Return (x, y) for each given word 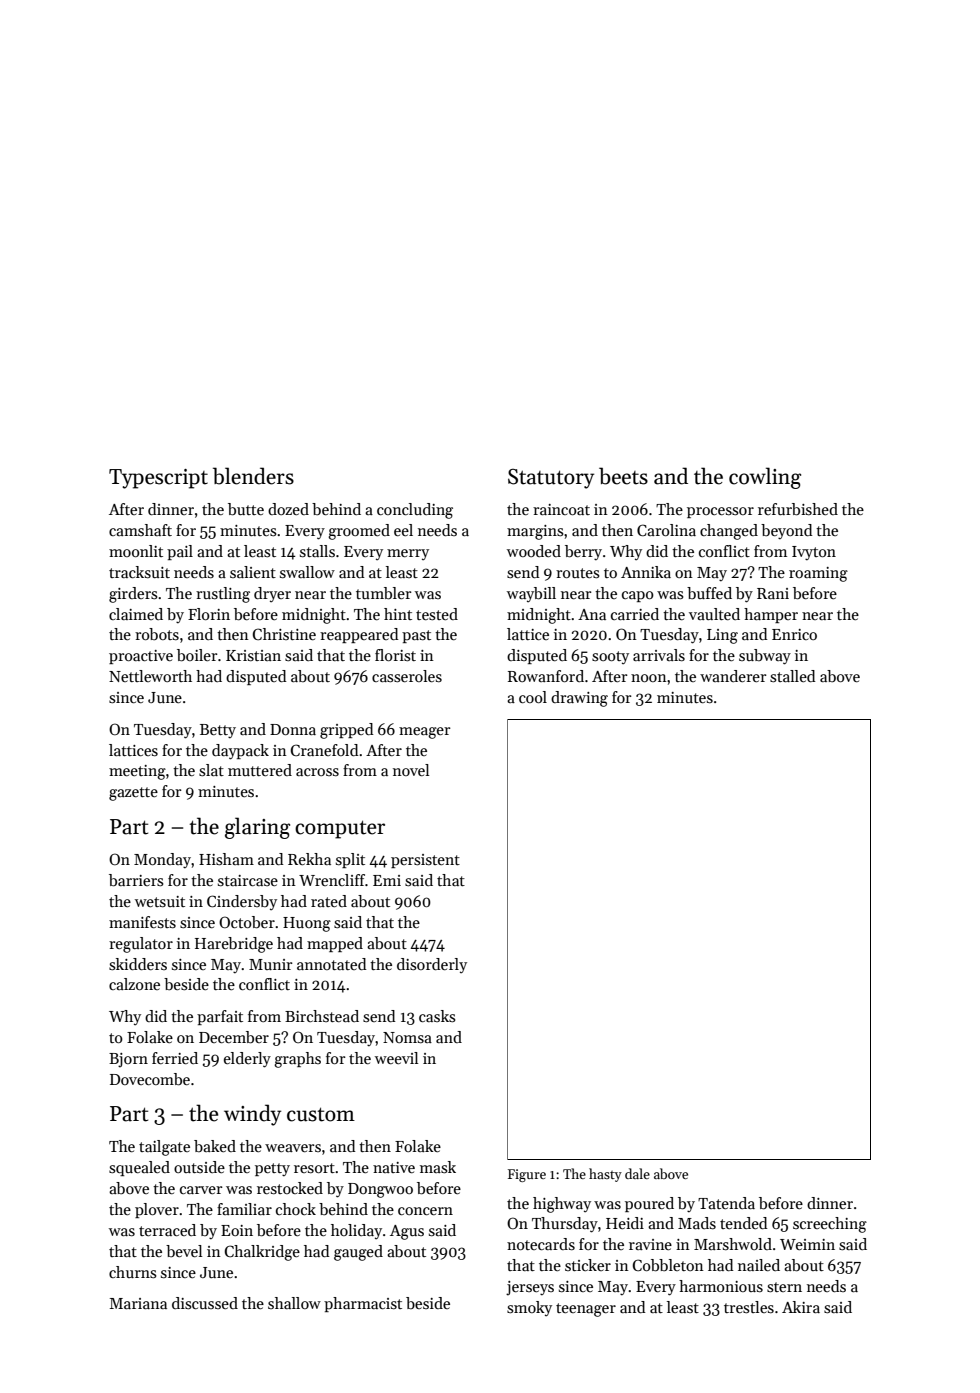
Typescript (158, 479)
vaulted (714, 614)
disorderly (432, 965)
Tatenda (726, 1203)
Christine (284, 634)
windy (252, 1115)
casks (437, 1016)
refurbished (798, 509)
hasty (605, 1175)
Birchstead (322, 1016)
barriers (136, 880)
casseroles (407, 676)
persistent (425, 861)
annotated (332, 964)
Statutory (551, 479)
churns (133, 1272)
